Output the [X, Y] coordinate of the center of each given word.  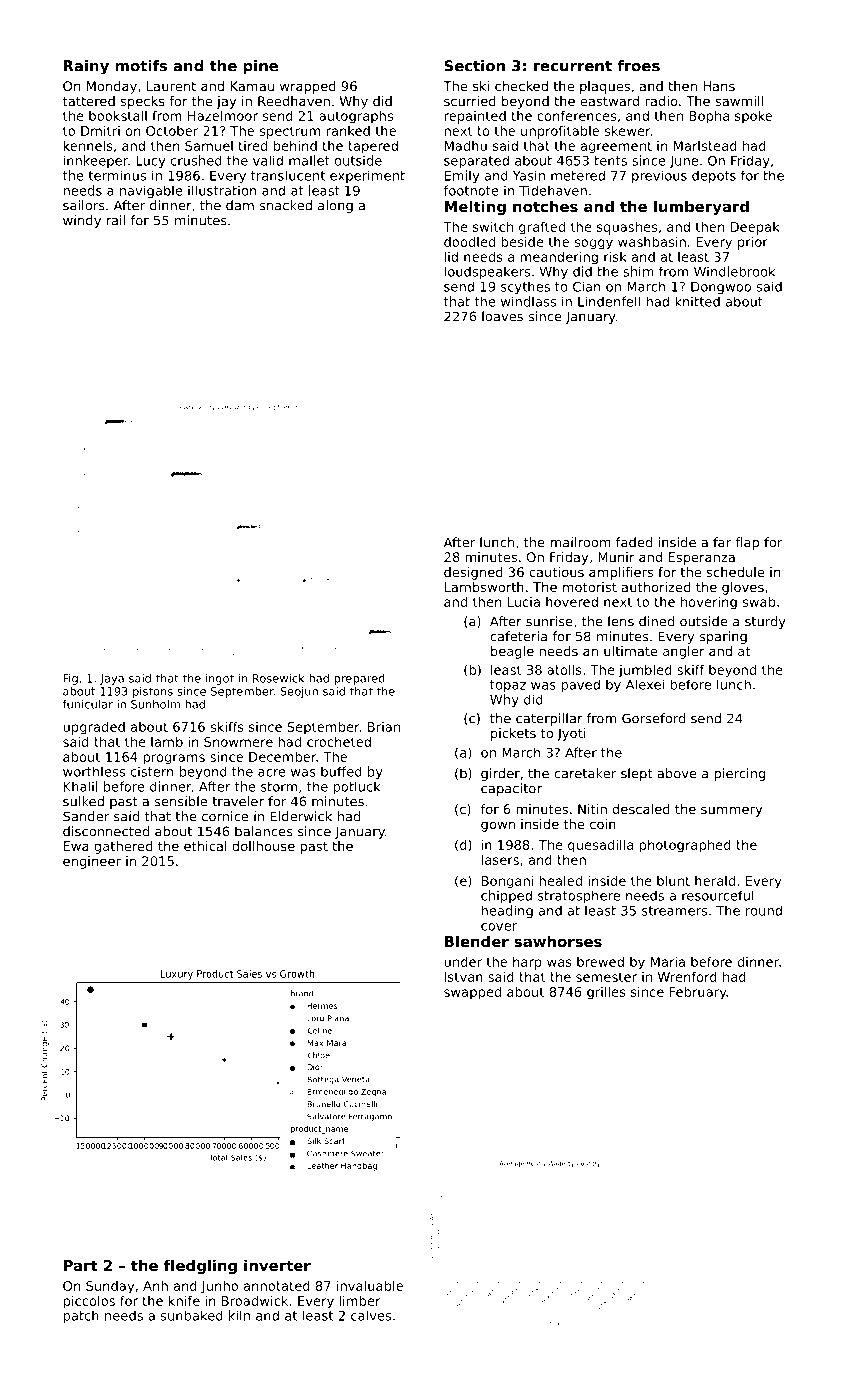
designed [473, 573]
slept [637, 774]
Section [474, 66]
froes [638, 66]
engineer [92, 862]
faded [634, 542]
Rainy [86, 67]
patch [81, 1316]
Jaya [112, 679]
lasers [500, 860]
